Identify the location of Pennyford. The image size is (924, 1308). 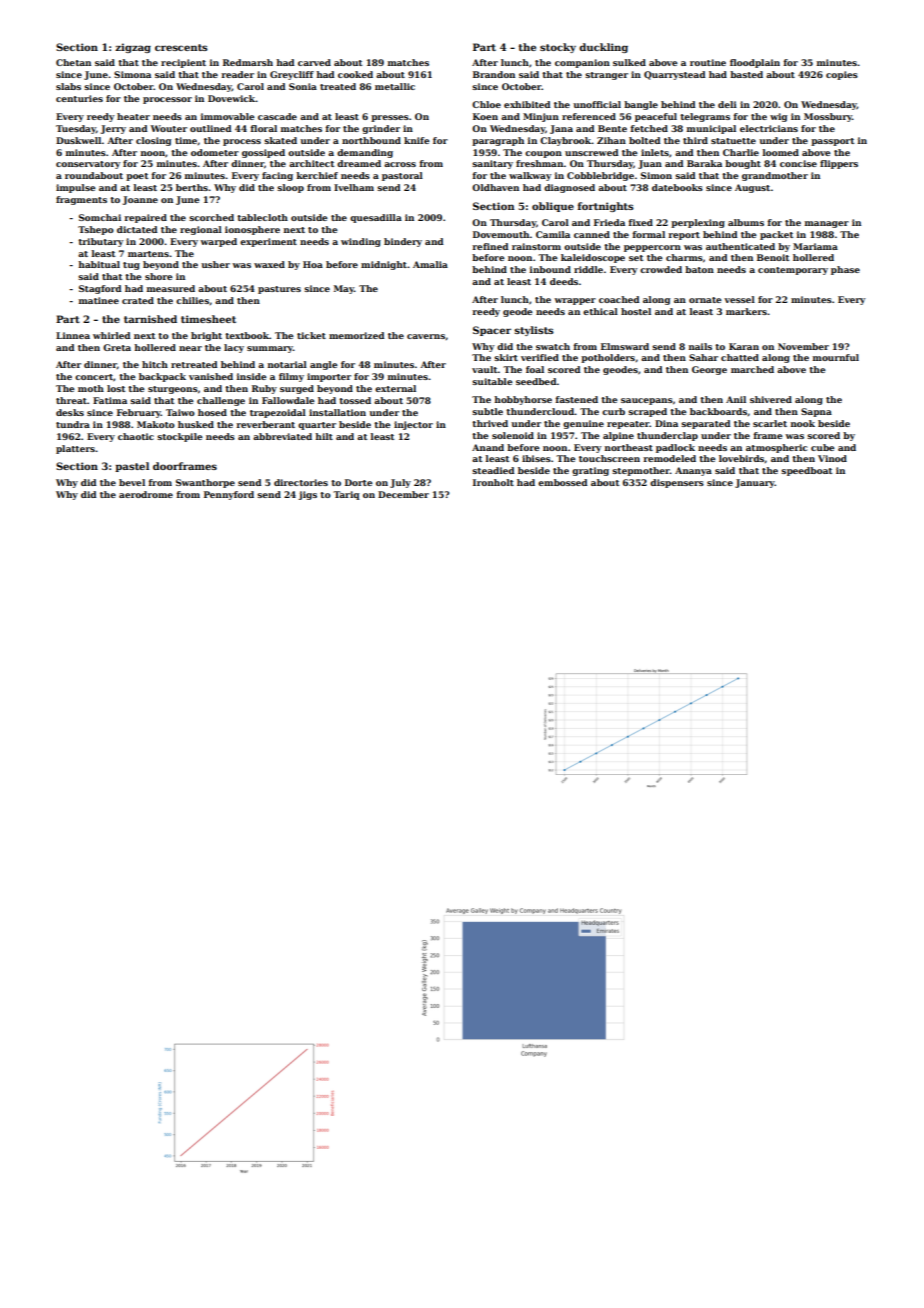
(229, 495).
